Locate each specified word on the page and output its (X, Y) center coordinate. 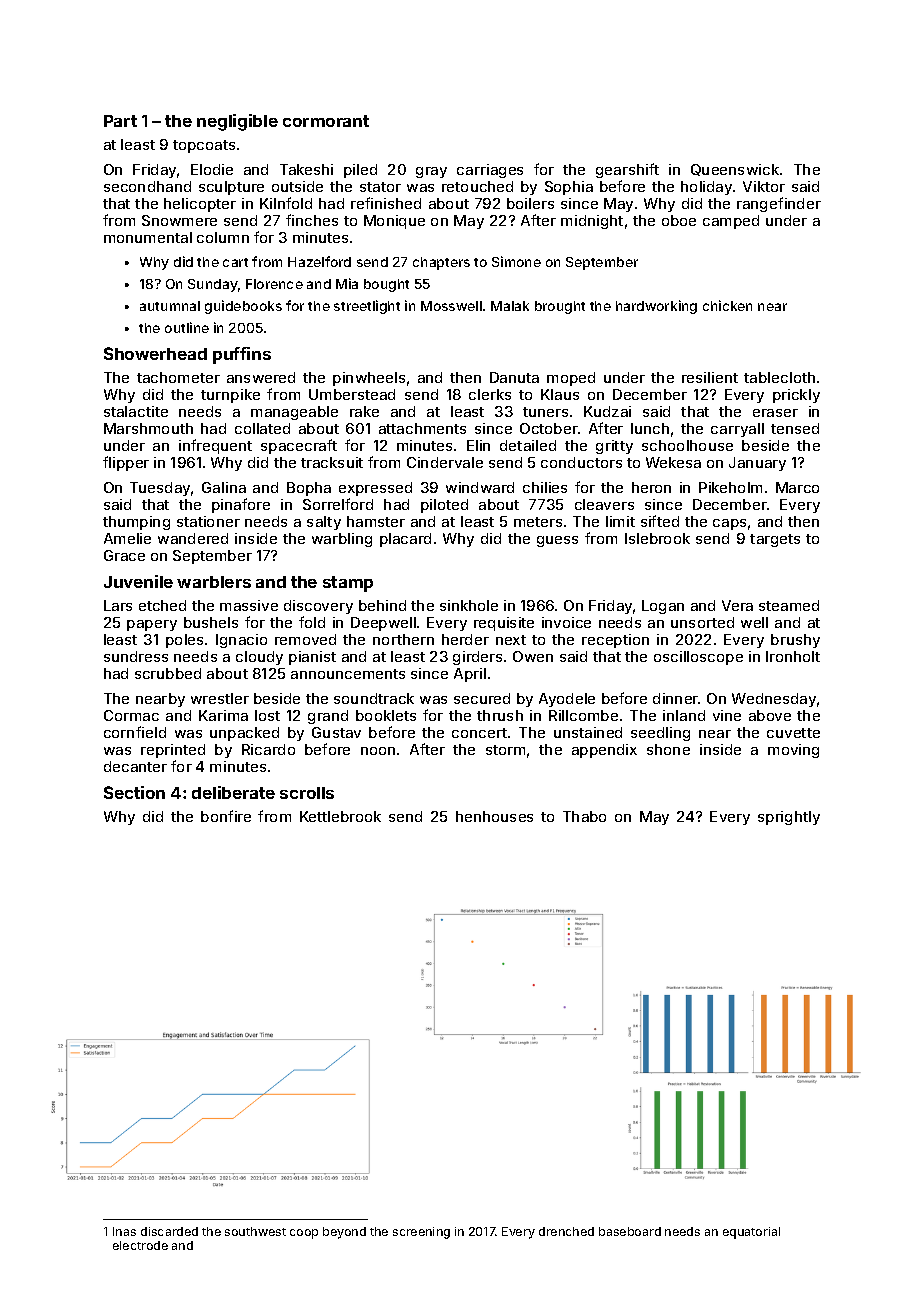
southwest (255, 1231)
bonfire (226, 816)
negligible (237, 122)
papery (152, 625)
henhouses (494, 816)
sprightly (789, 818)
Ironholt (793, 656)
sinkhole (469, 605)
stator (380, 187)
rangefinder (779, 204)
